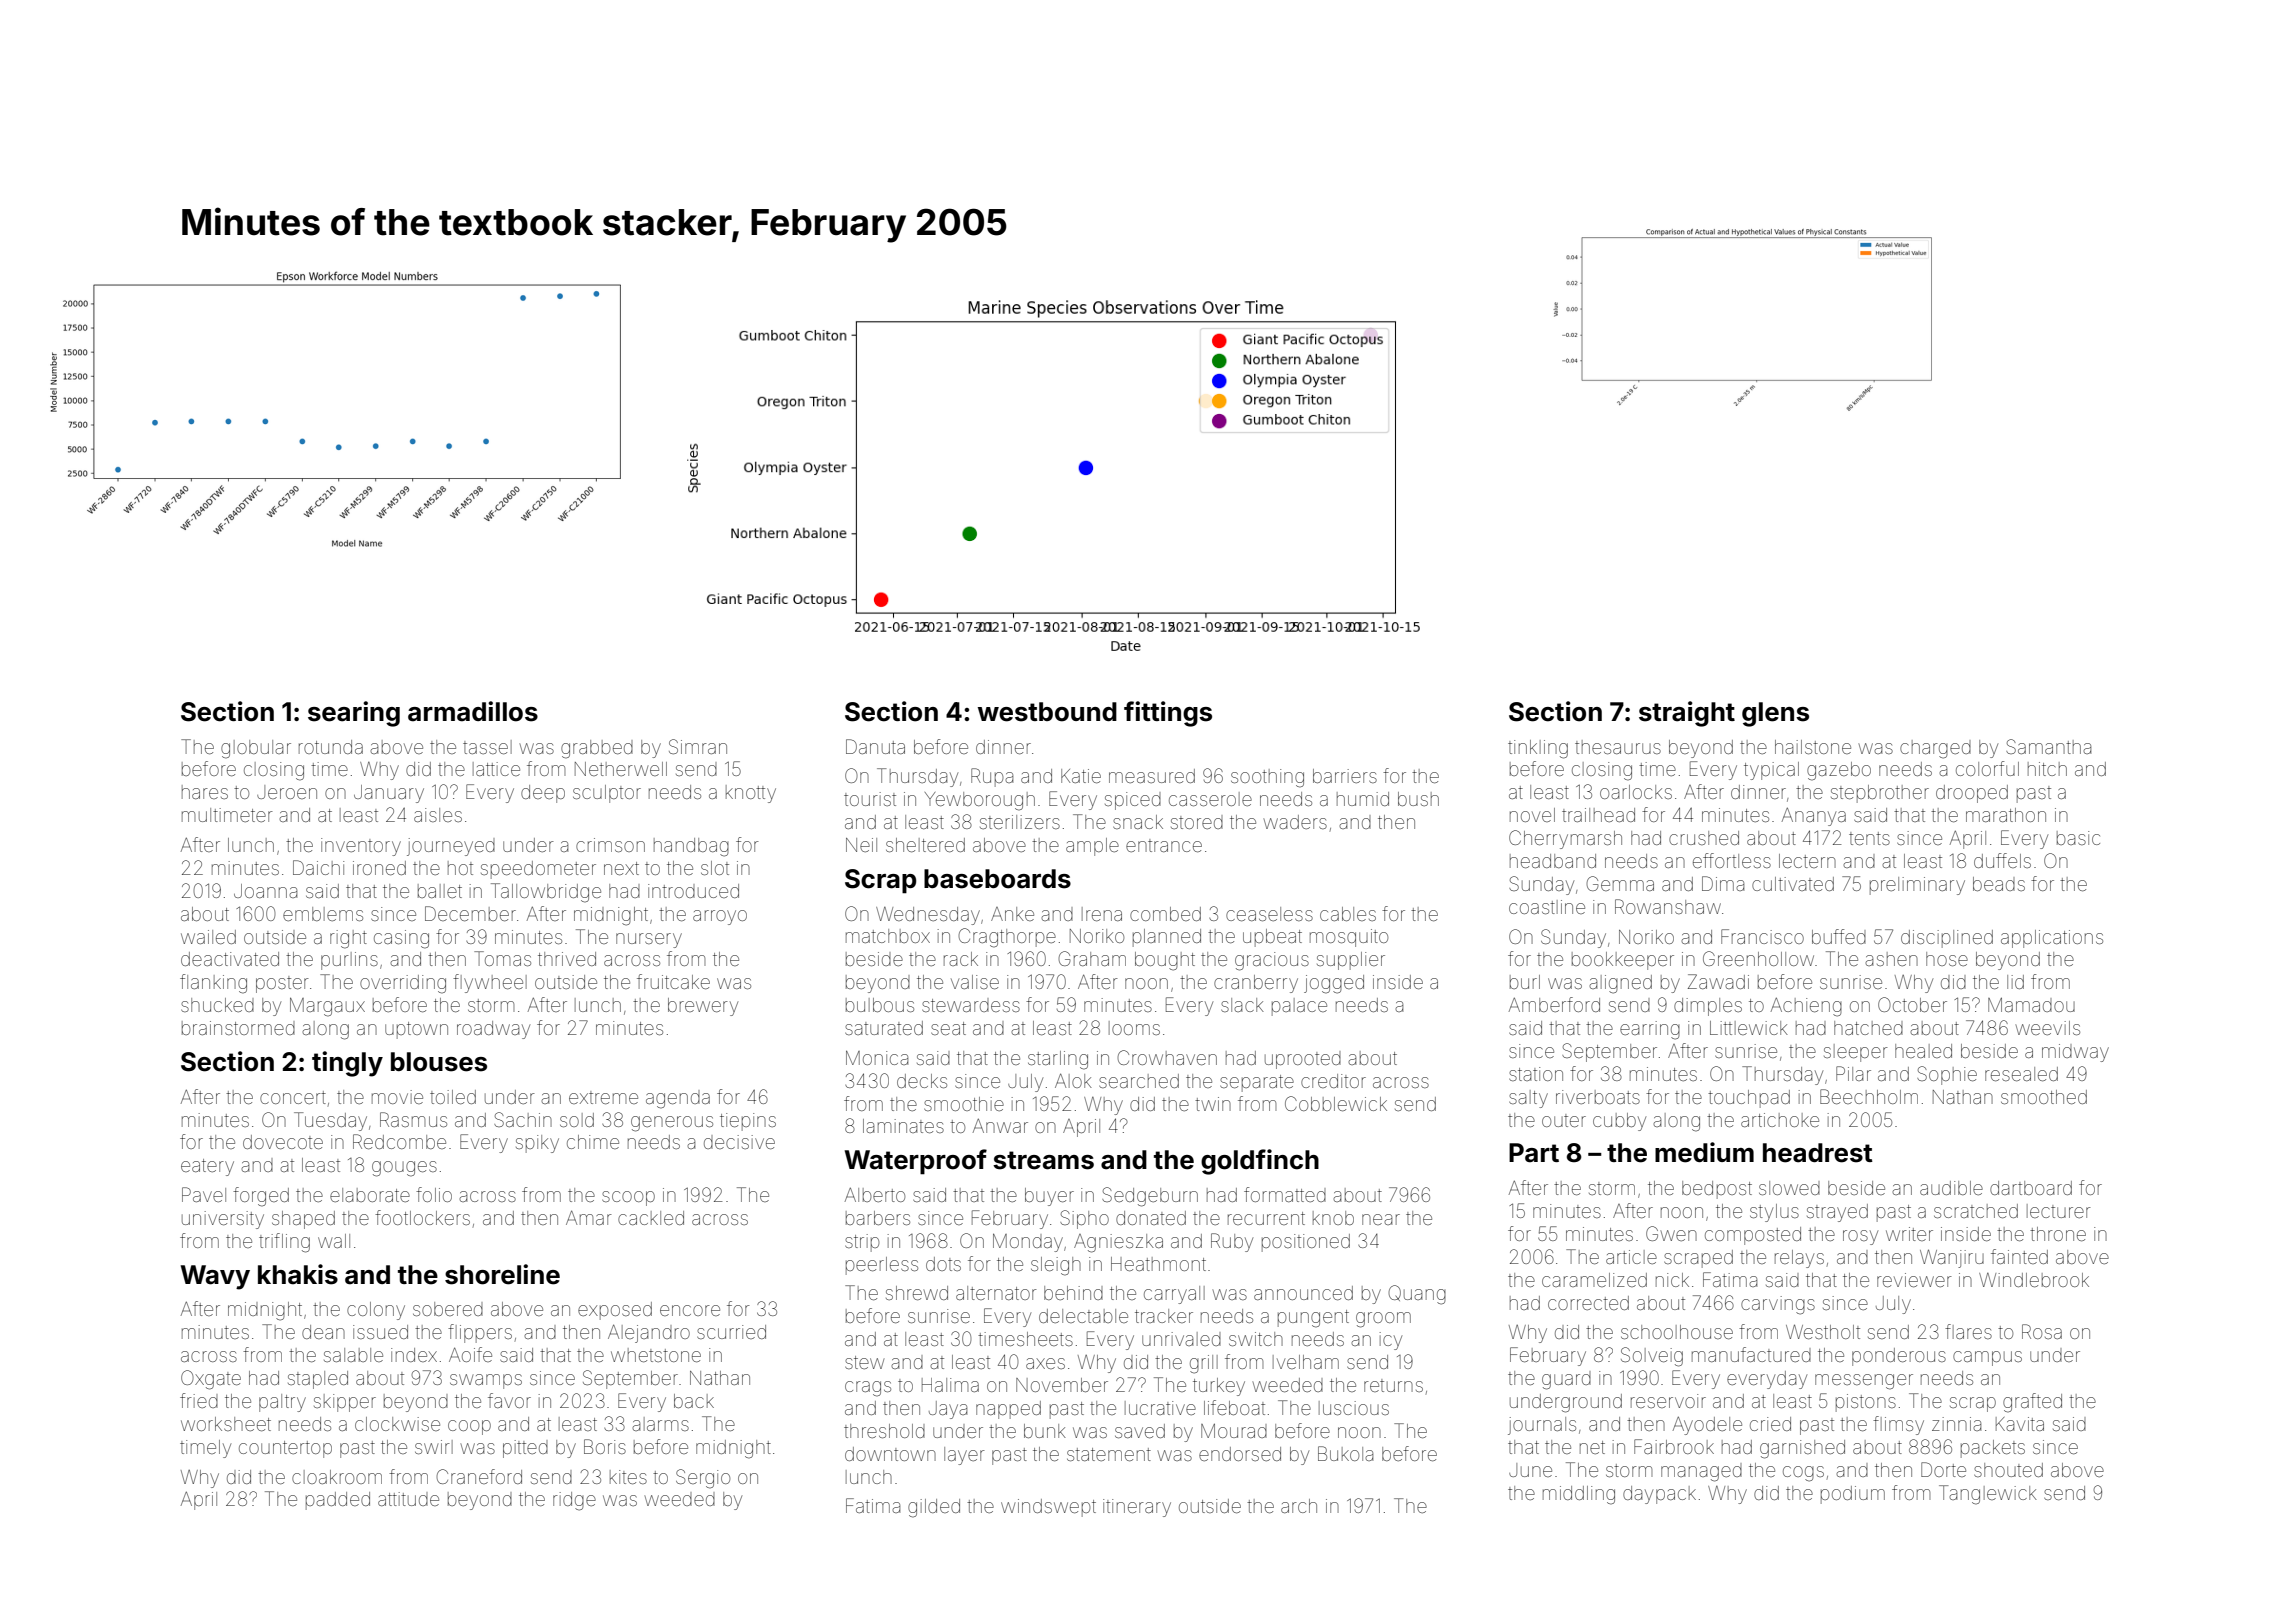 The height and width of the page is (1620, 2292). What do you see at coordinates (354, 714) in the page?
I see `searing` at bounding box center [354, 714].
